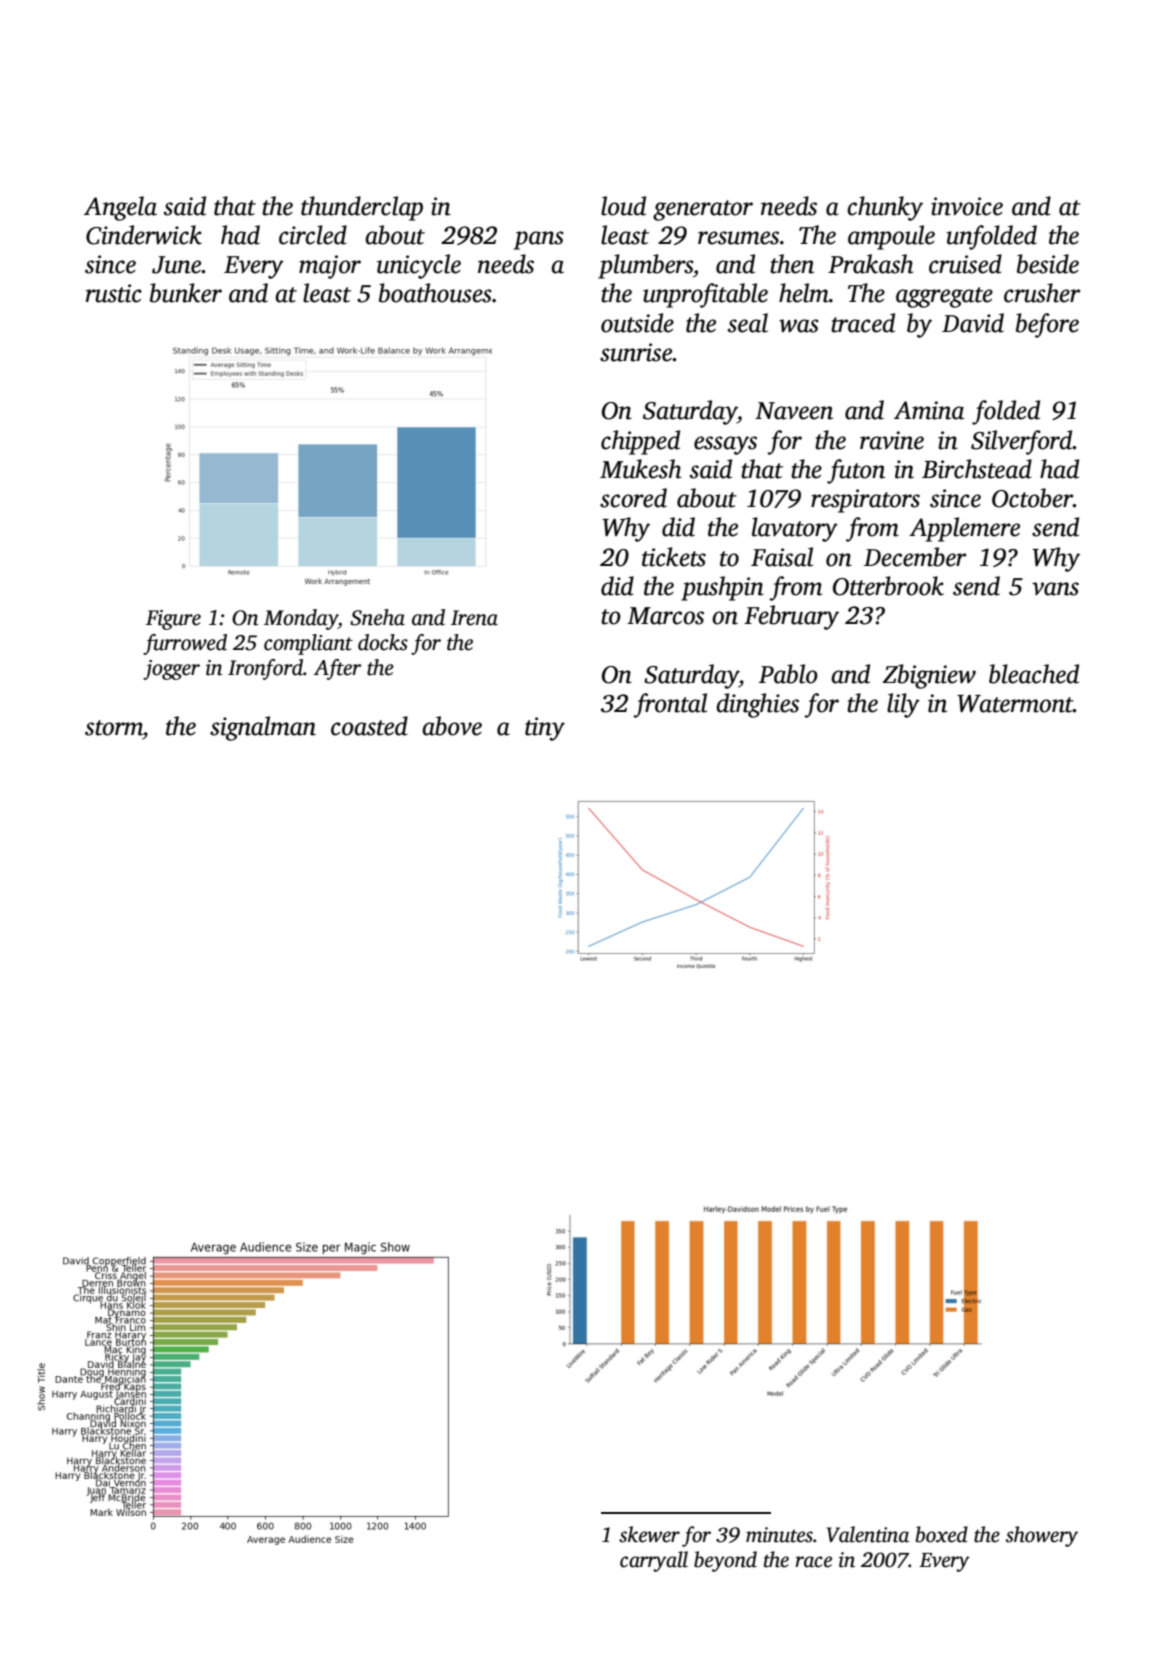 The width and height of the image is (1165, 1654). Describe the element at coordinates (623, 206) in the image. I see `loud` at that location.
